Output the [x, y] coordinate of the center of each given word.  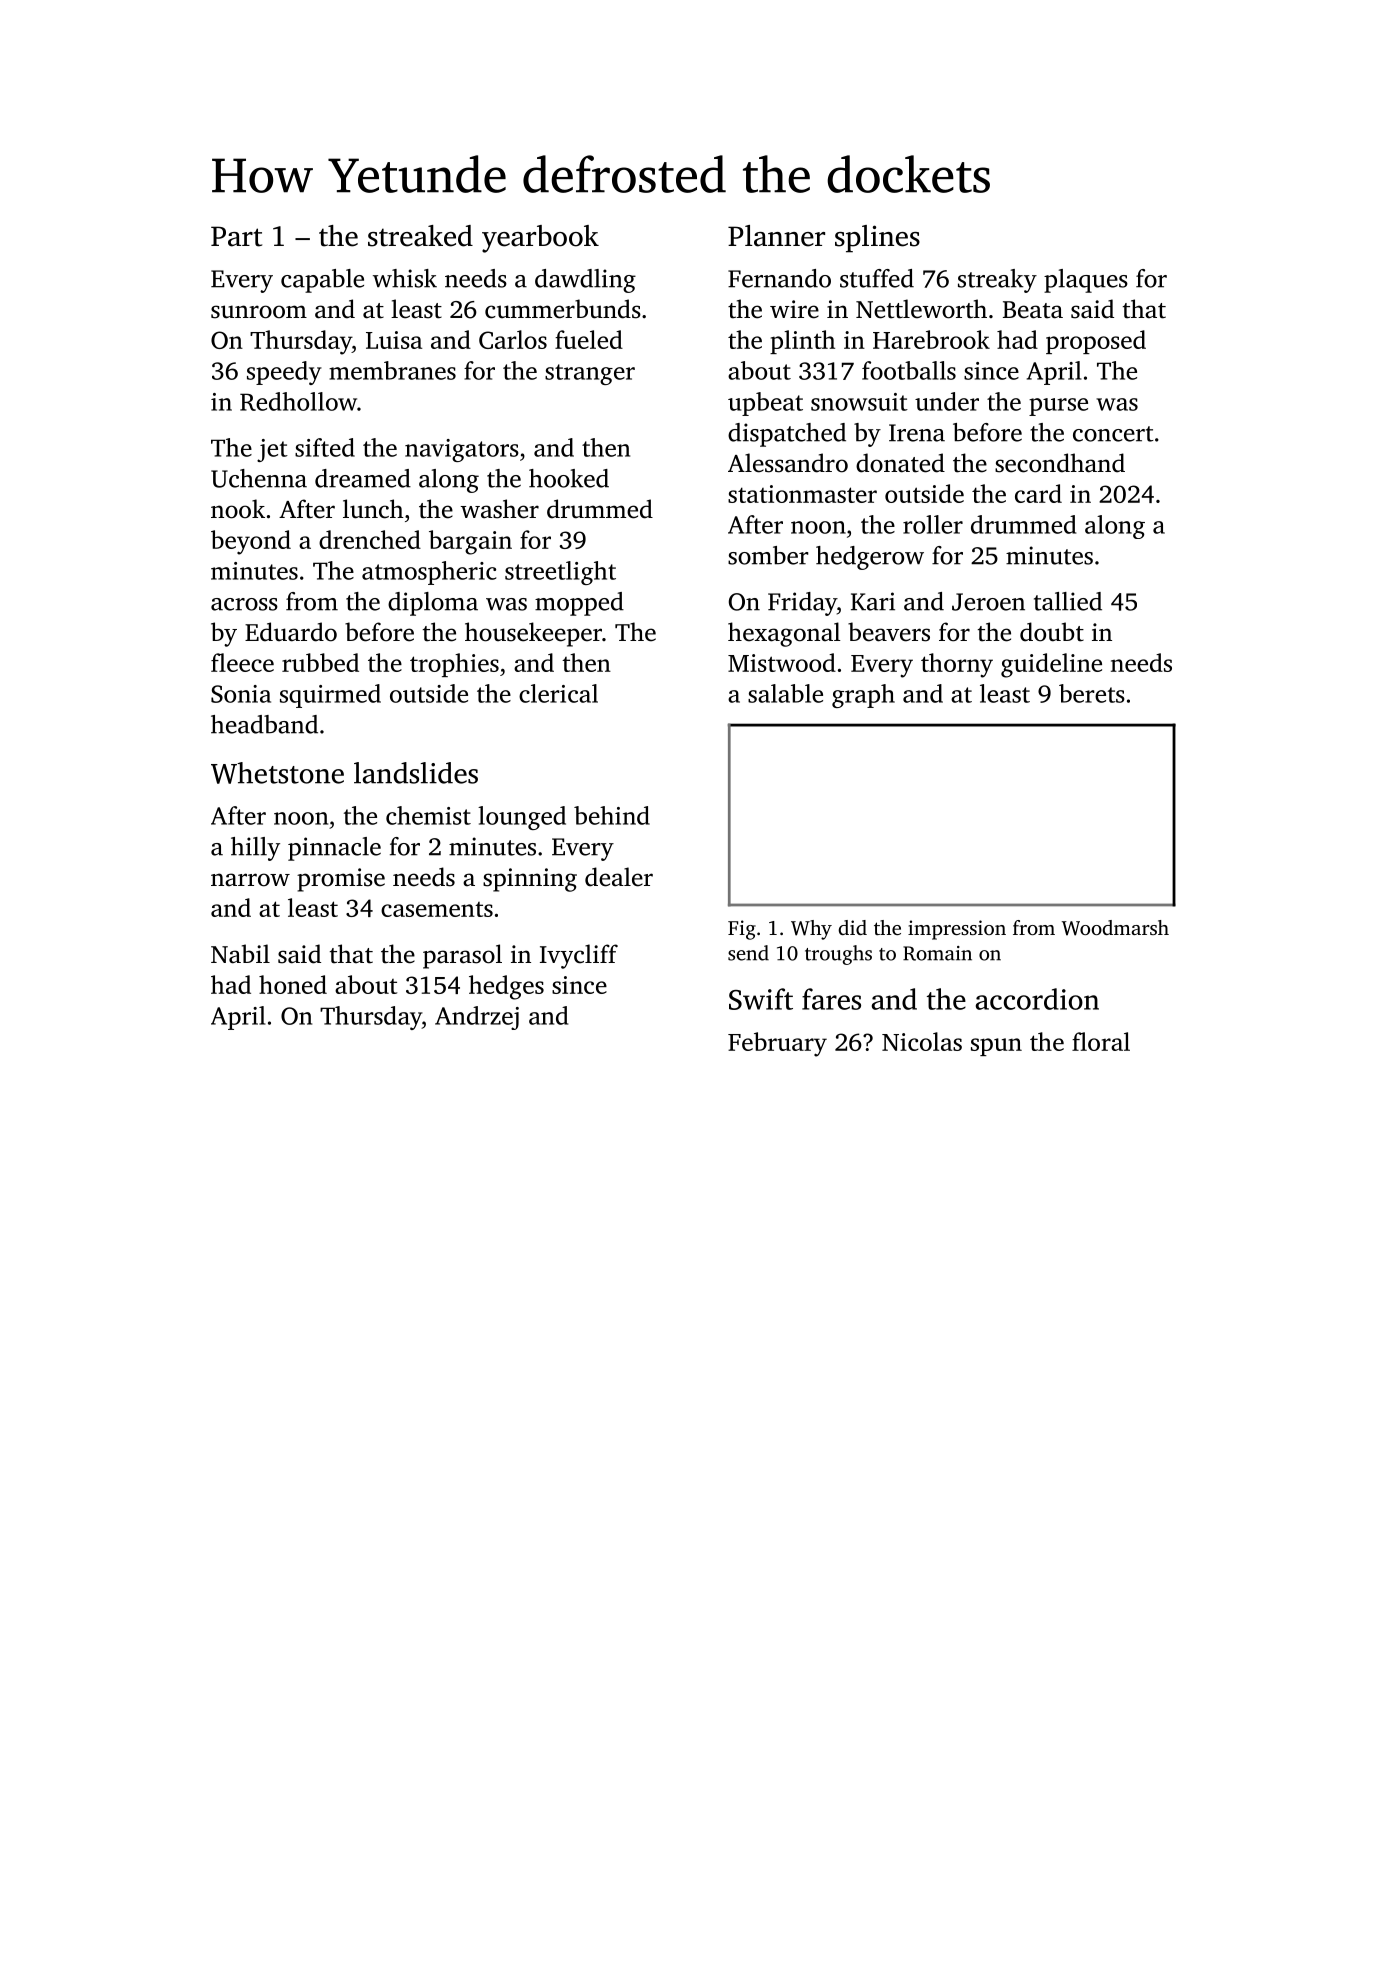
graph [863, 696]
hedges [506, 987]
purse [1058, 407]
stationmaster [802, 494]
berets [1092, 693]
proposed [1096, 342]
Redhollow [298, 401]
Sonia [241, 694]
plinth [802, 342]
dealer [619, 877]
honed [293, 984]
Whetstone [277, 773]
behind [612, 815]
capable [322, 281]
